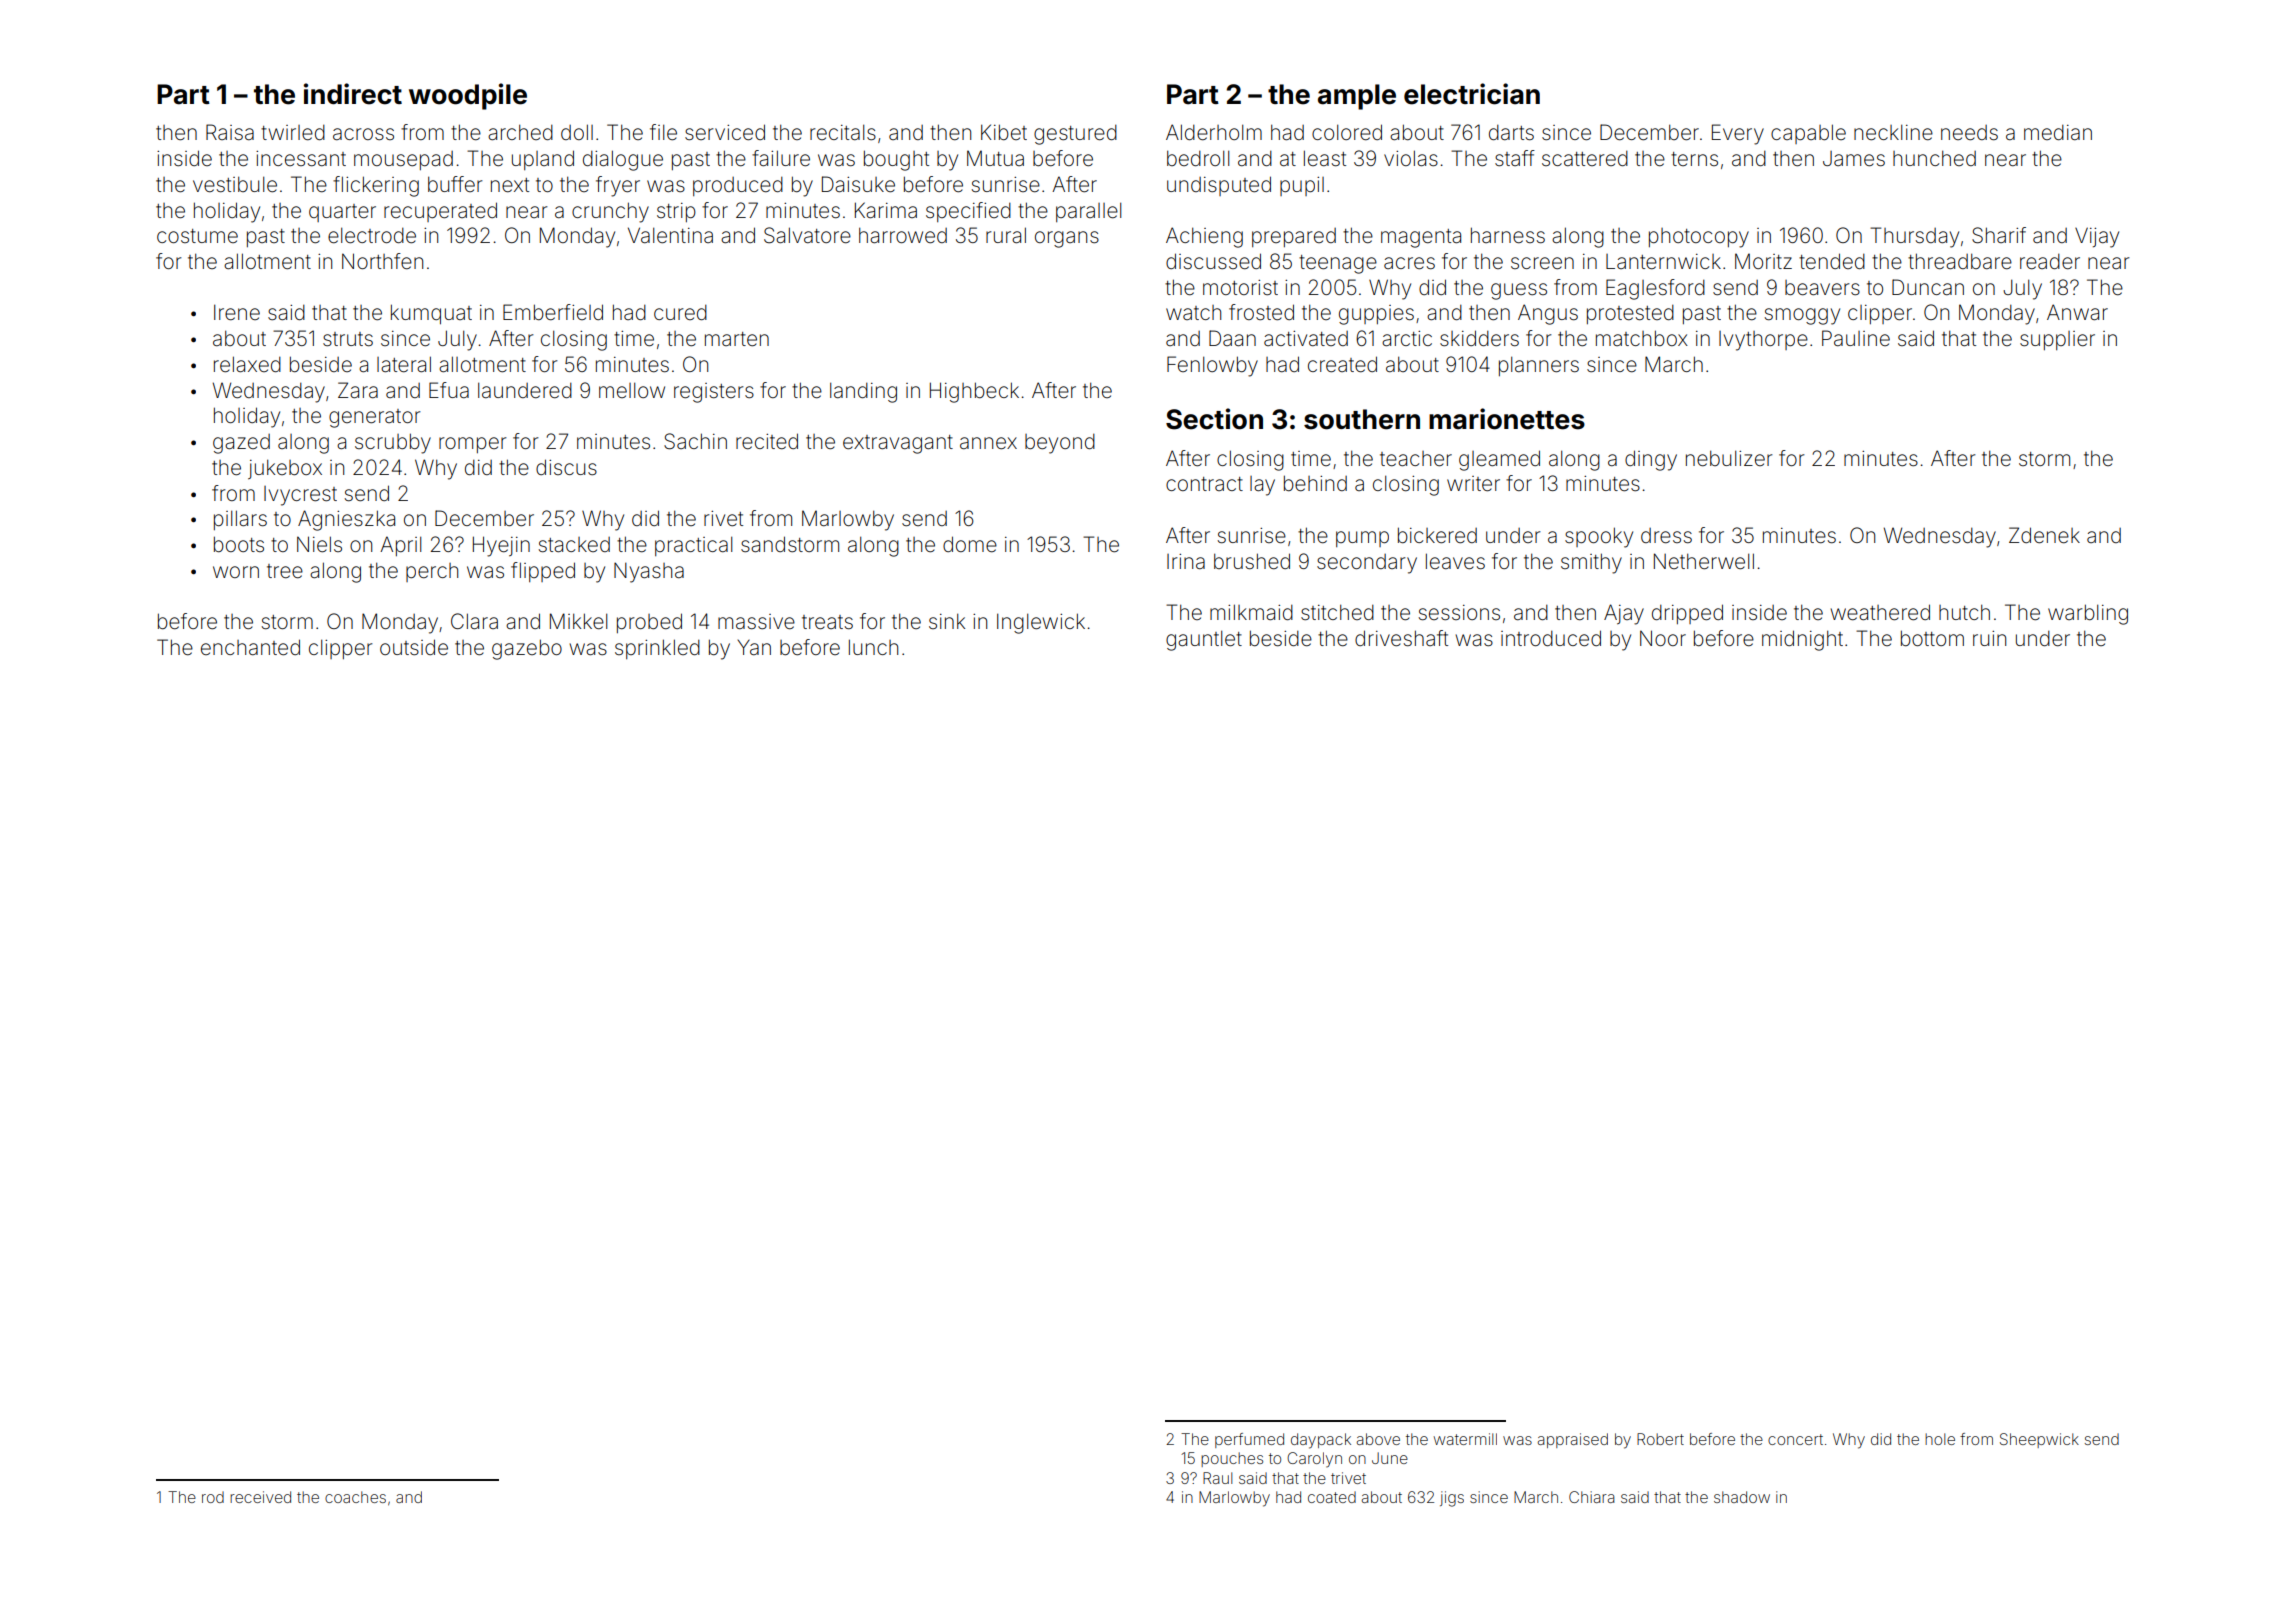 The height and width of the screenshot is (1620, 2292). What do you see at coordinates (468, 96) in the screenshot?
I see `woodpile` at bounding box center [468, 96].
